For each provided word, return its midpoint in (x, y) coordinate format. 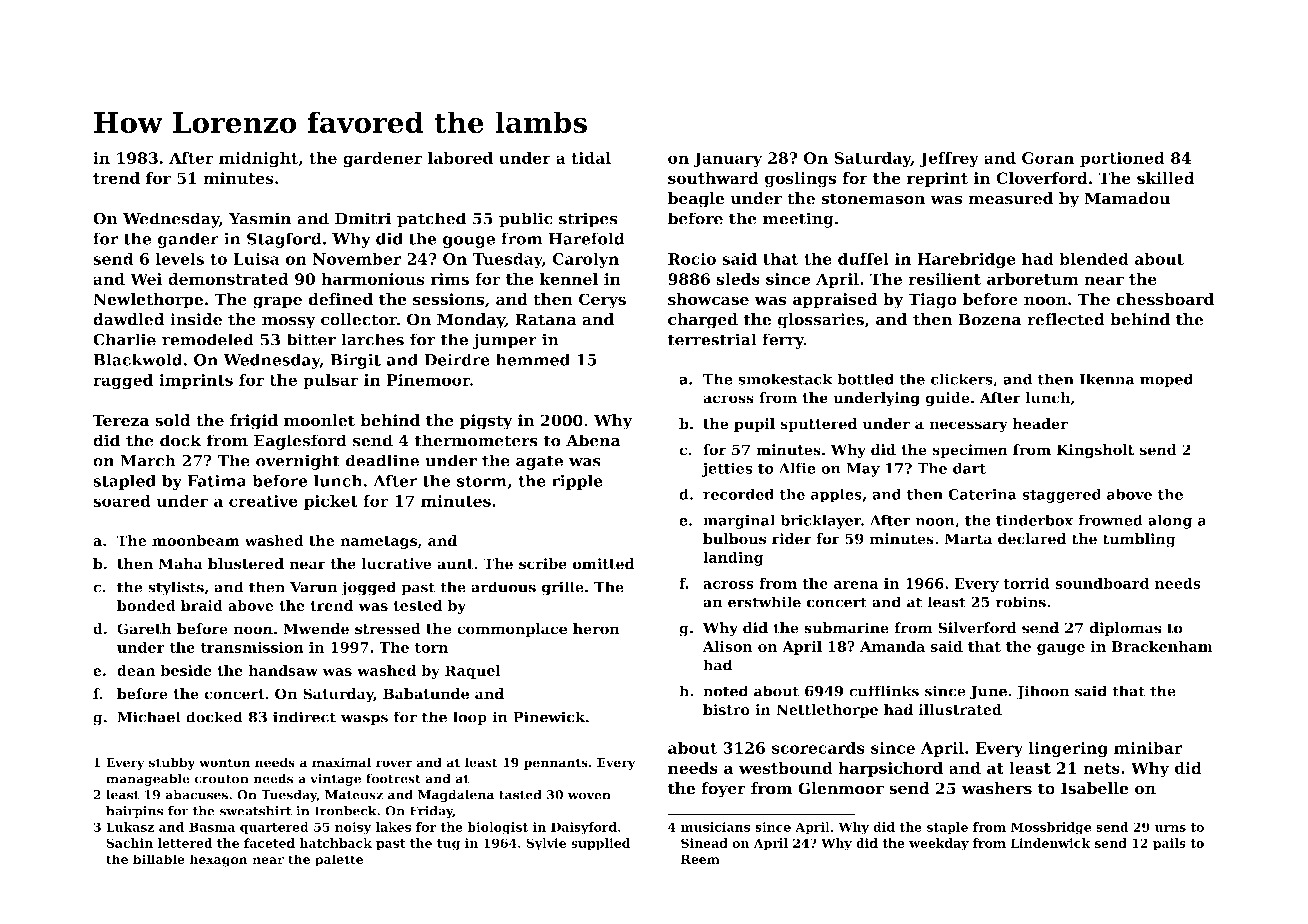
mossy (289, 322)
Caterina (982, 494)
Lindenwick (1050, 843)
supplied (600, 844)
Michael (149, 717)
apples (836, 495)
